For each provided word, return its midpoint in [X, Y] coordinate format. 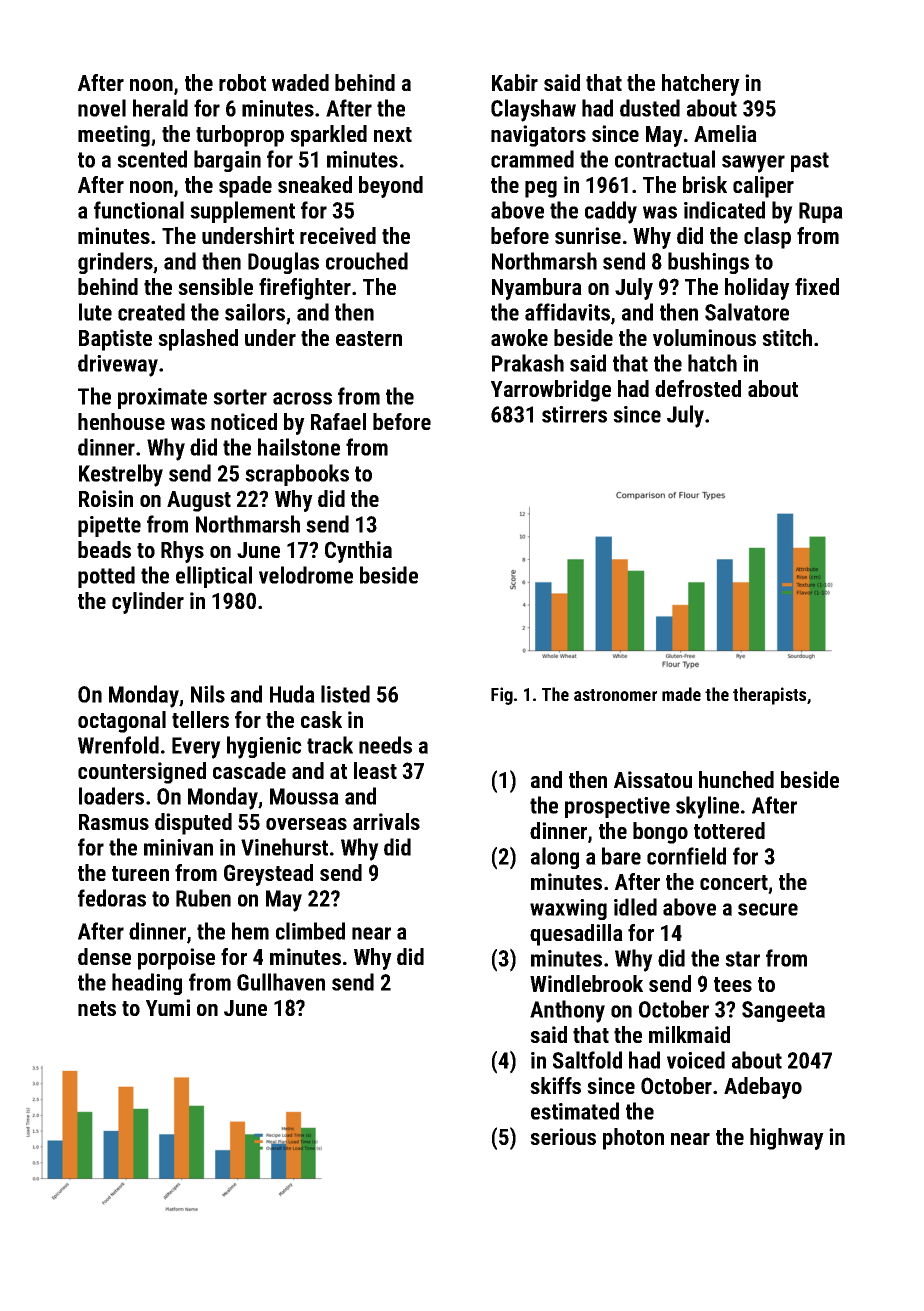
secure [768, 909]
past [810, 162]
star [742, 959]
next [393, 134]
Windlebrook [586, 983]
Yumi [168, 1007]
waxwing [568, 909]
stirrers [574, 414]
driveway [118, 365]
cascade [249, 770]
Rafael [338, 421]
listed [345, 694]
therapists [769, 696]
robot [242, 82]
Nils [208, 694]
